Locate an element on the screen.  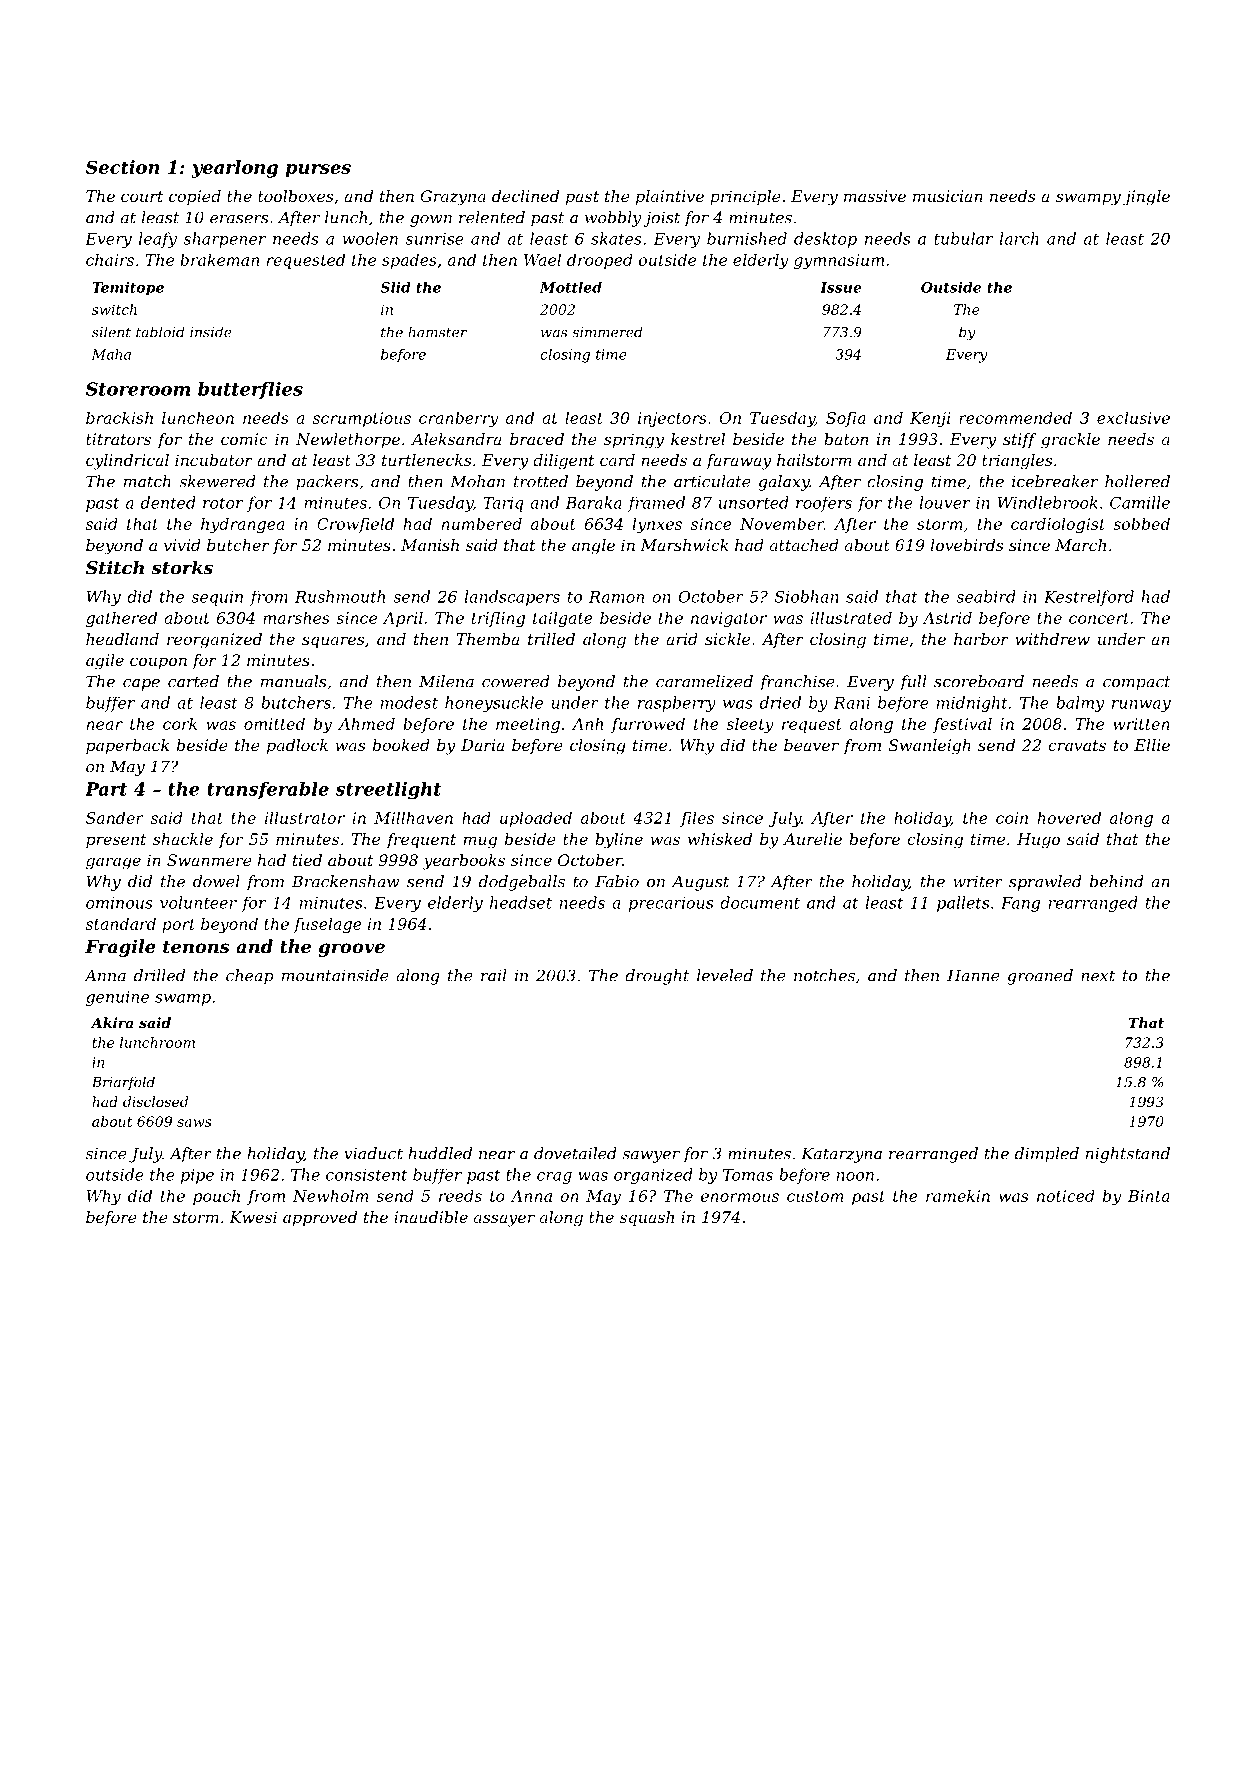
cylindrical is located at coordinates (127, 462).
